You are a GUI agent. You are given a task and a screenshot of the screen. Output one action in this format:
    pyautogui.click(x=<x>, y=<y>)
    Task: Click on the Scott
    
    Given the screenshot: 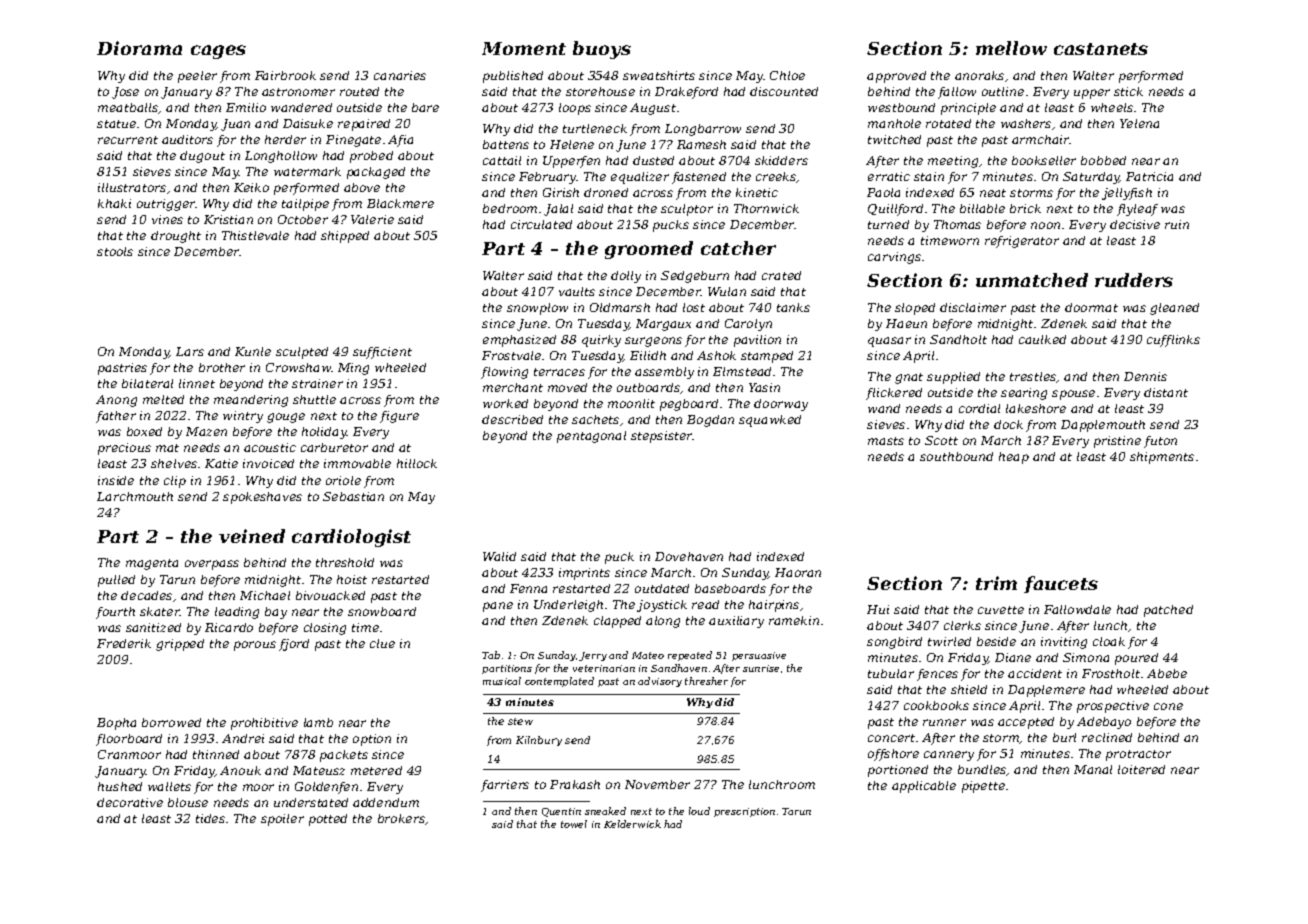 What is the action you would take?
    pyautogui.click(x=941, y=440)
